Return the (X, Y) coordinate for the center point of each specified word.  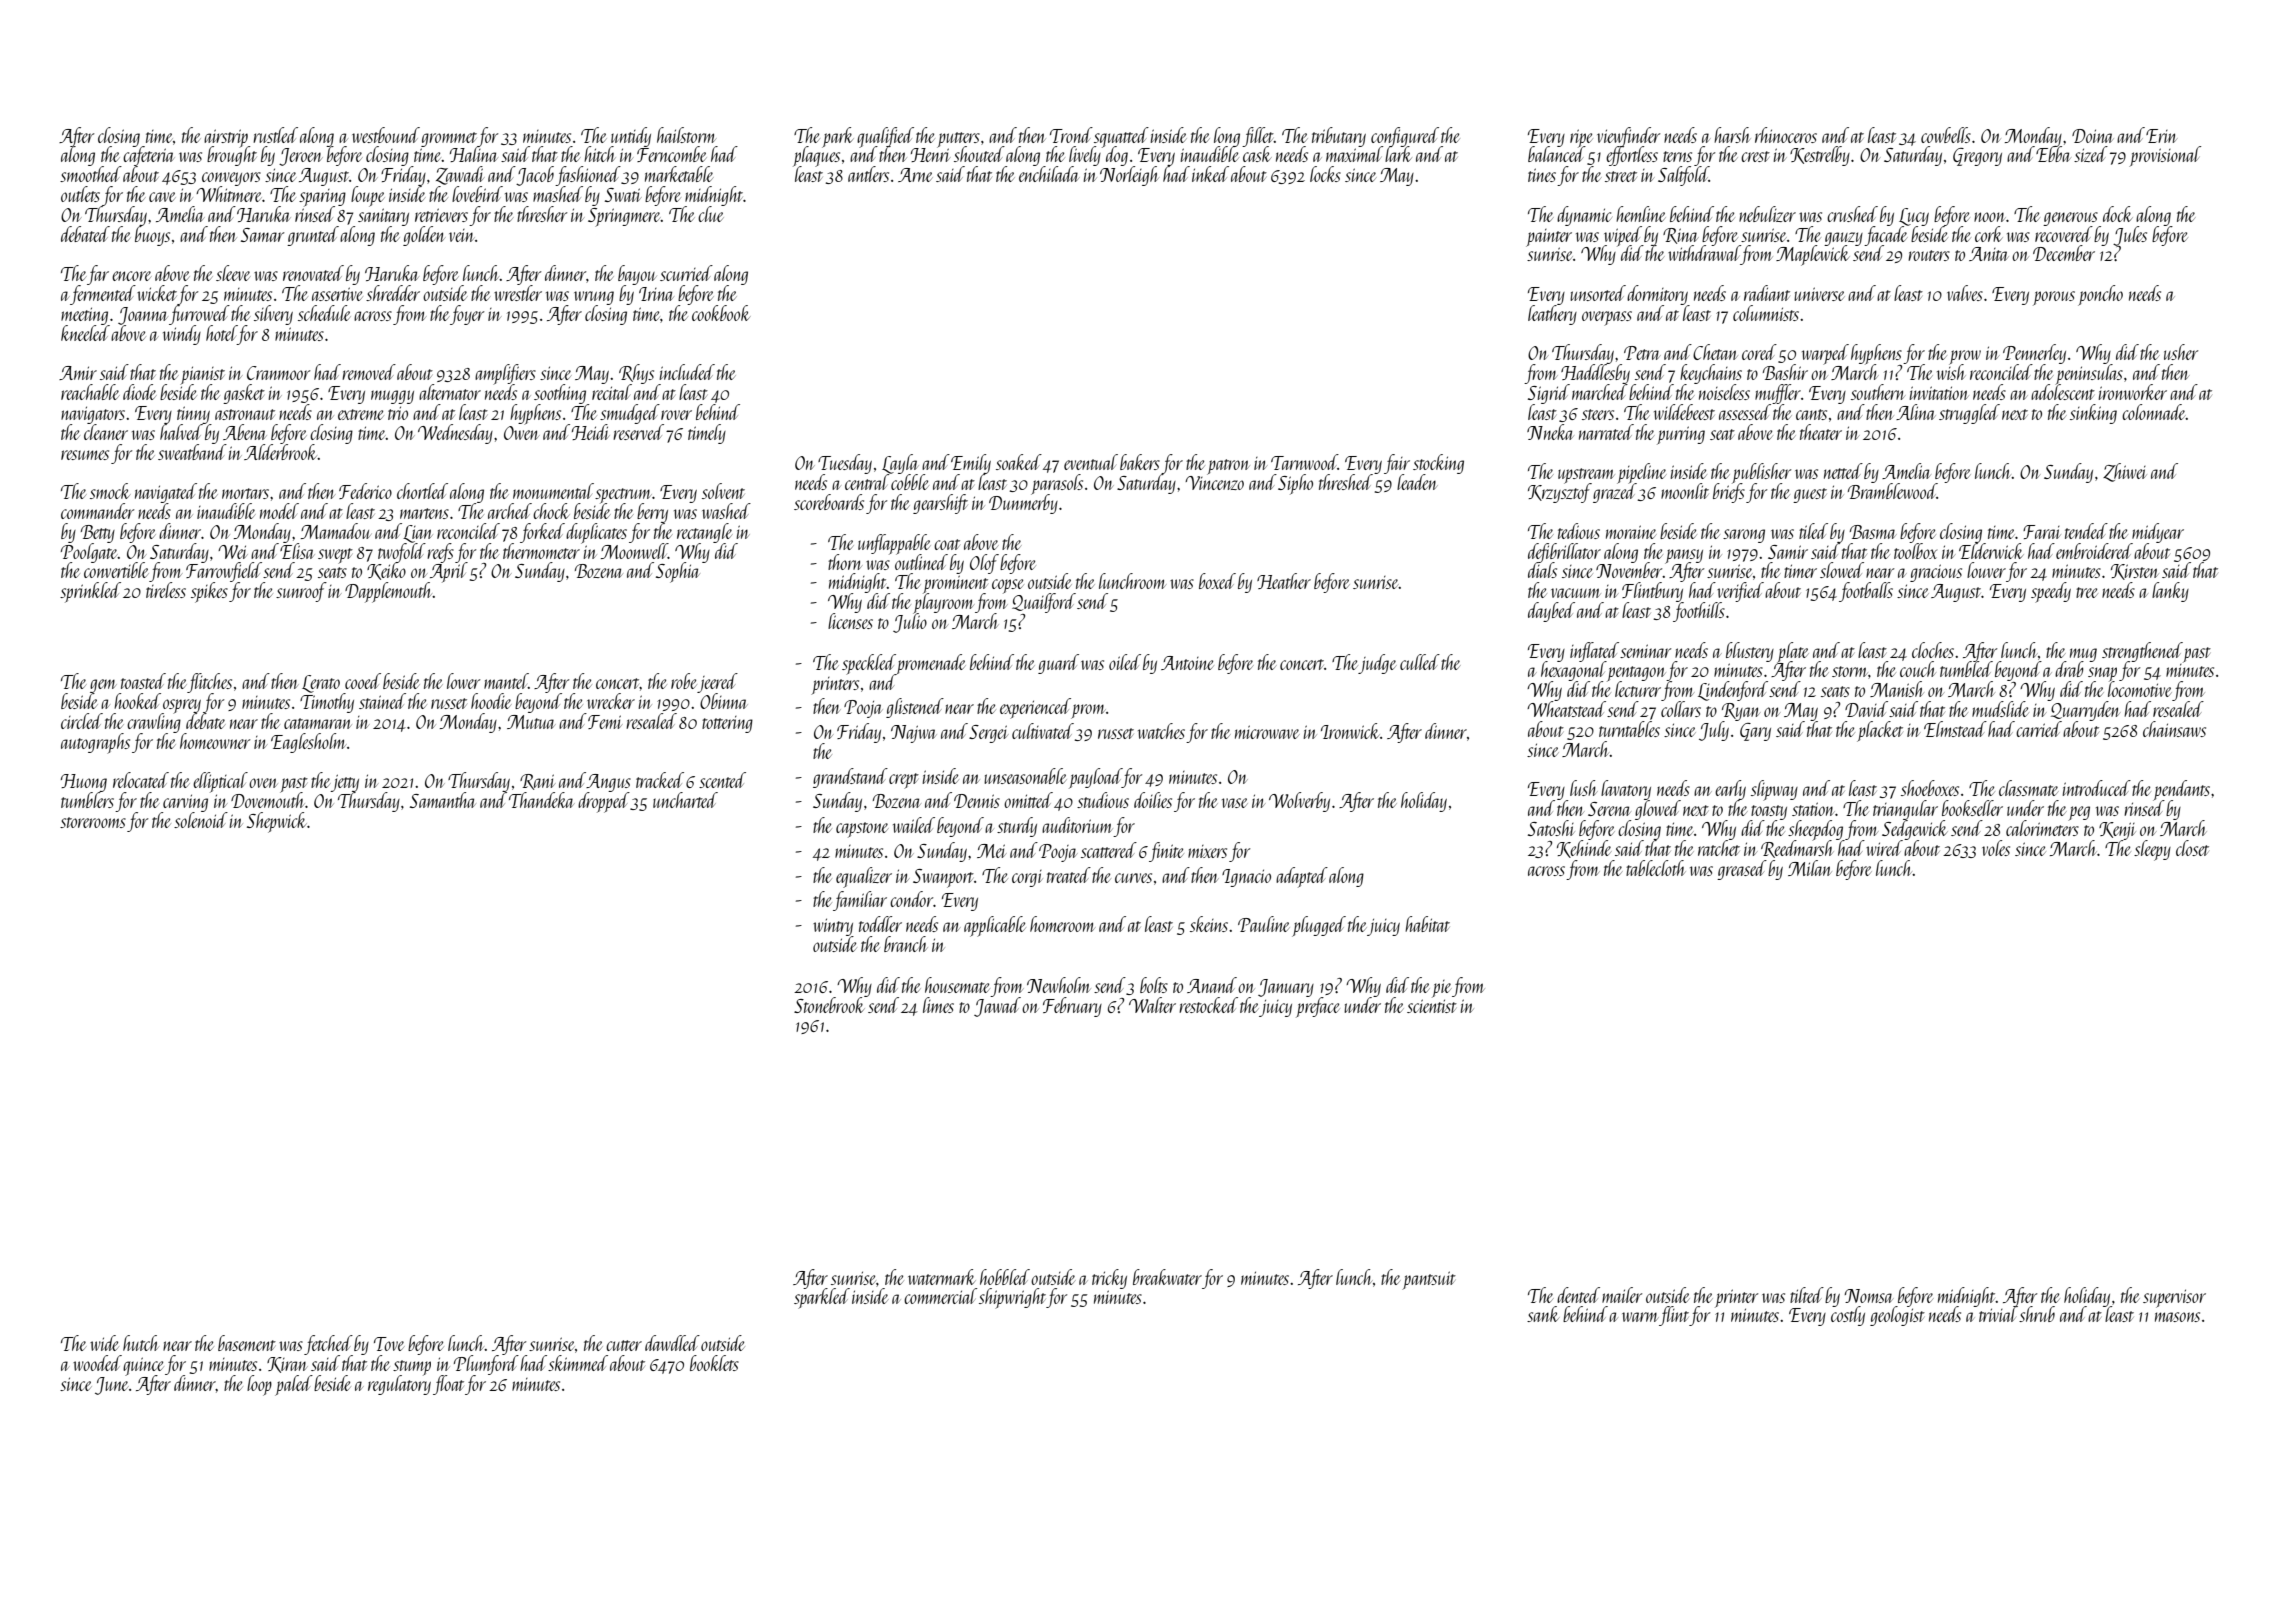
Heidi (591, 432)
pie (1441, 989)
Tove (389, 1344)
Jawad (997, 1007)
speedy (2051, 592)
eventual (1091, 462)
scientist (1432, 1006)
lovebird (477, 194)
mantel (506, 681)
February (1072, 1007)
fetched (328, 1345)
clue (711, 214)
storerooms (93, 822)
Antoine (1187, 663)
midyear (2158, 533)
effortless (1632, 156)
